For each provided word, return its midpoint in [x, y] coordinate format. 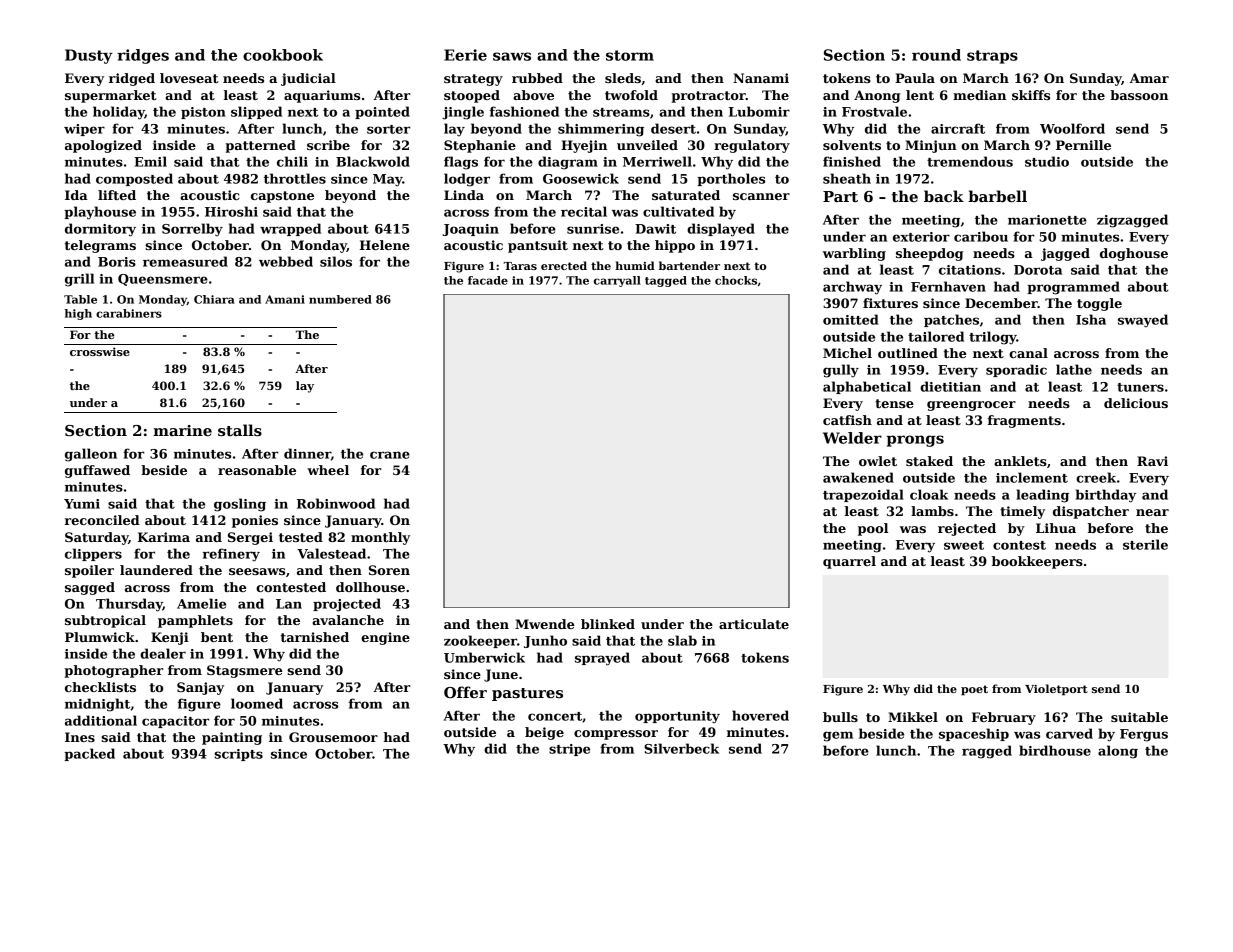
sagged [90, 588]
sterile [1145, 544]
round [936, 55]
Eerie [465, 55]
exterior [921, 237]
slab [682, 640]
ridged [132, 79]
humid [635, 265]
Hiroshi [231, 211]
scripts [238, 755]
